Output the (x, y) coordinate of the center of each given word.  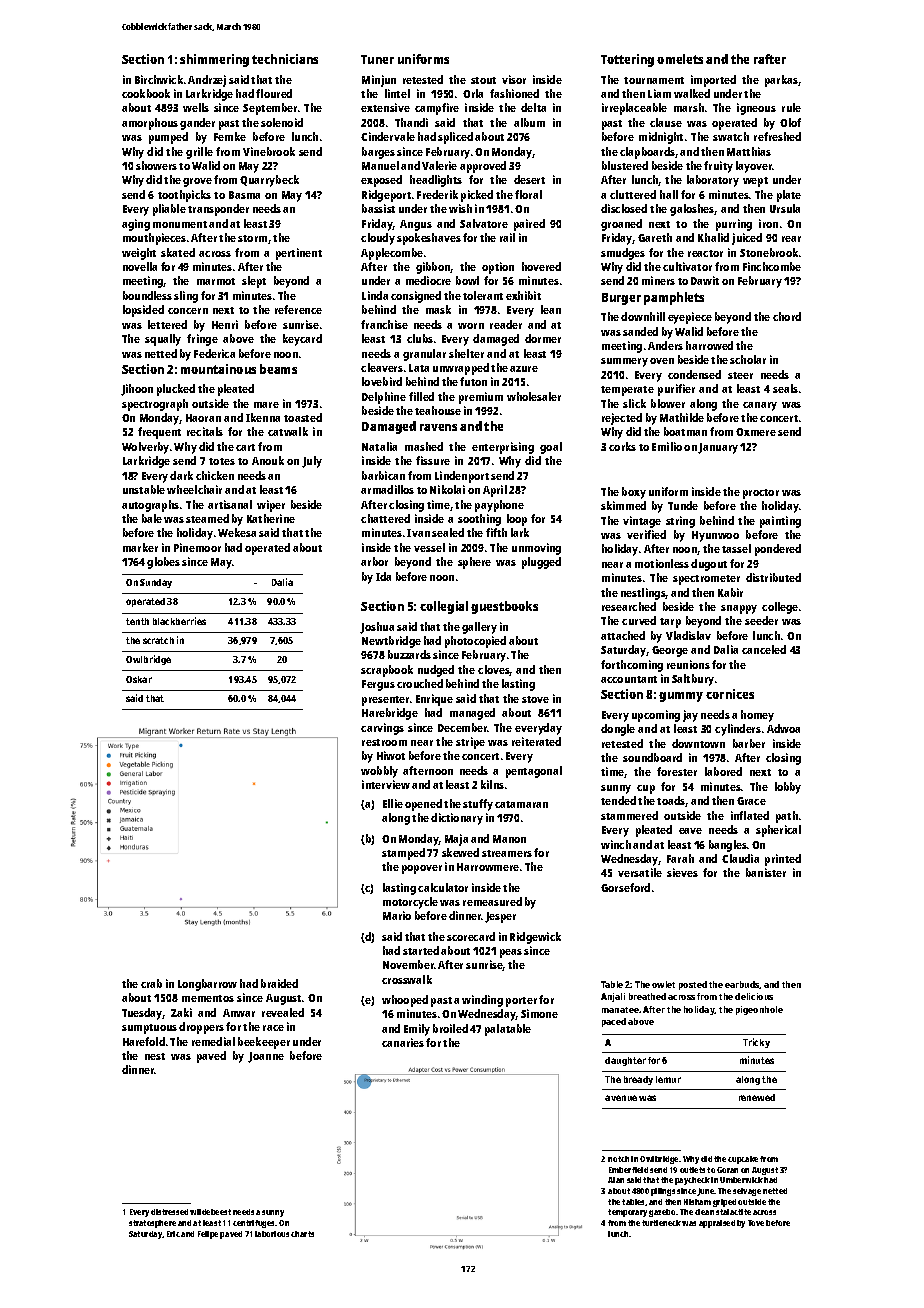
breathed (647, 996)
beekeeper (264, 1043)
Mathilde (682, 417)
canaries (403, 1042)
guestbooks (504, 607)
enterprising (503, 448)
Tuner (377, 59)
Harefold (144, 1041)
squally (163, 340)
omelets (680, 59)
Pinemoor (197, 547)
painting (780, 522)
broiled (450, 1028)
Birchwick (159, 79)
